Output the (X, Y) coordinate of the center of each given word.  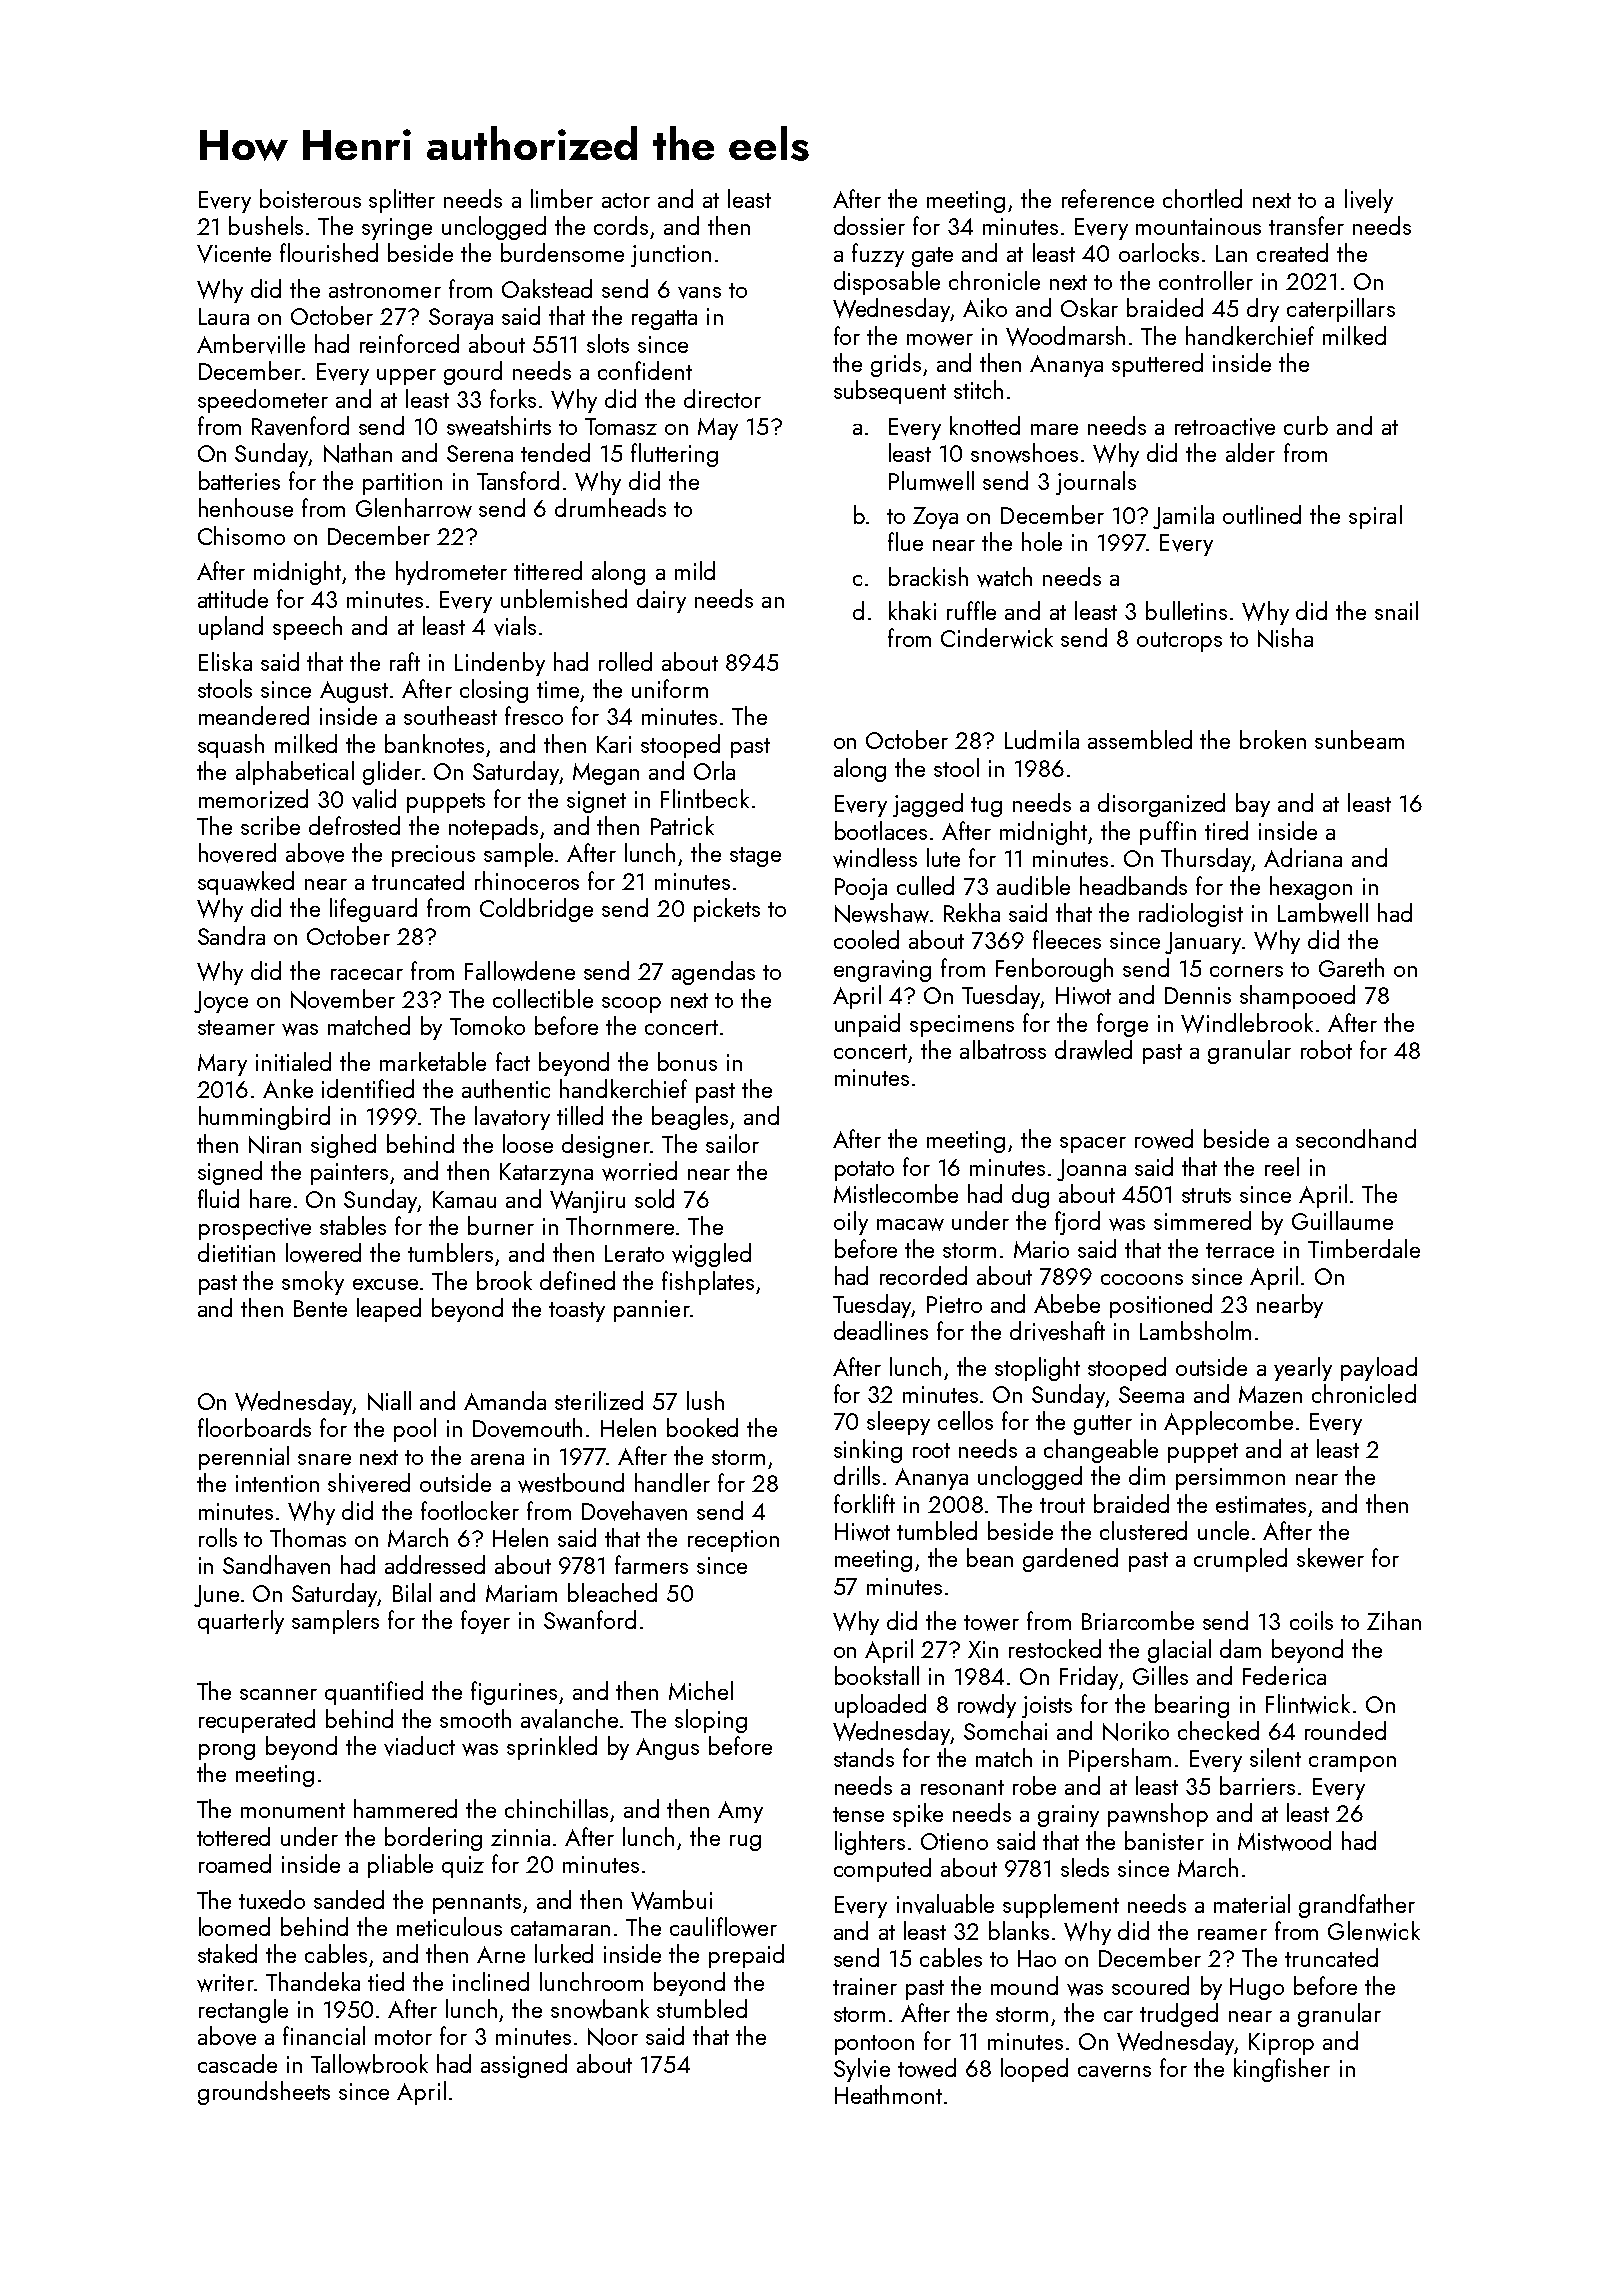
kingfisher (1282, 2070)
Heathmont (888, 2094)
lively (1369, 201)
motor (403, 2037)
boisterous (310, 198)
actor (626, 200)
